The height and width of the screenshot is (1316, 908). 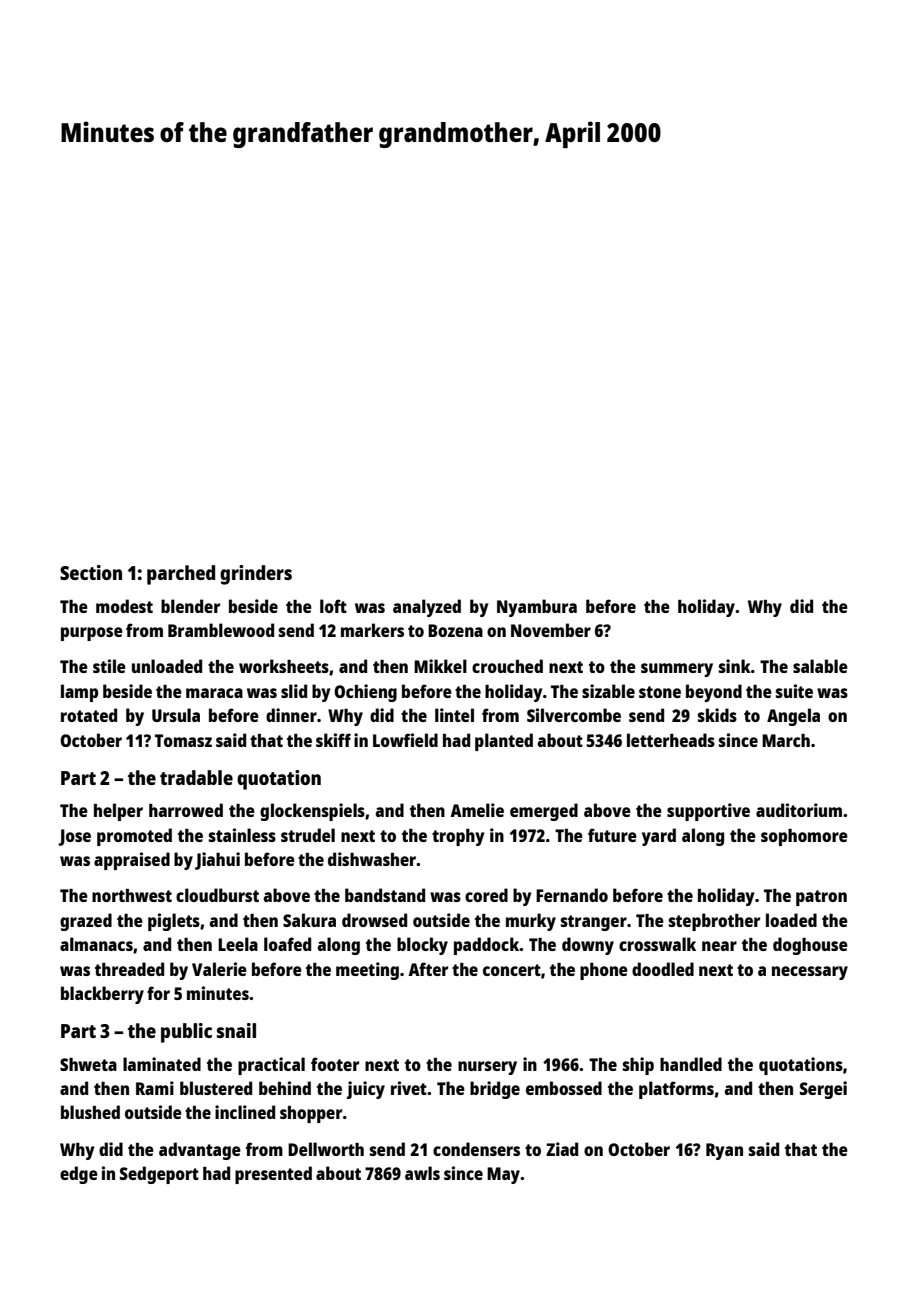 What do you see at coordinates (454, 715) in the screenshot?
I see `lintel` at bounding box center [454, 715].
